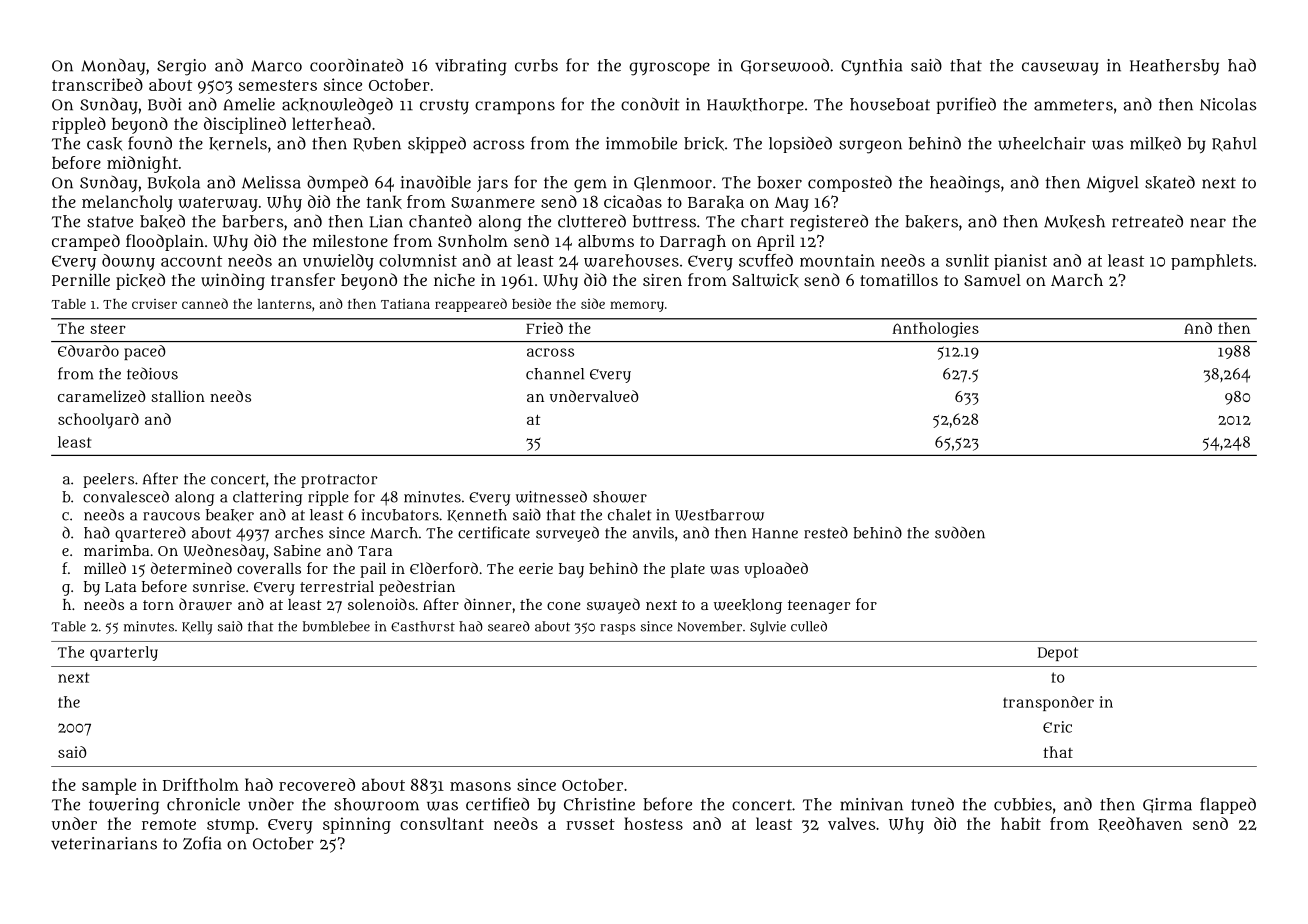 The height and width of the screenshot is (924, 1308). Describe the element at coordinates (563, 606) in the screenshot. I see `cone` at that location.
